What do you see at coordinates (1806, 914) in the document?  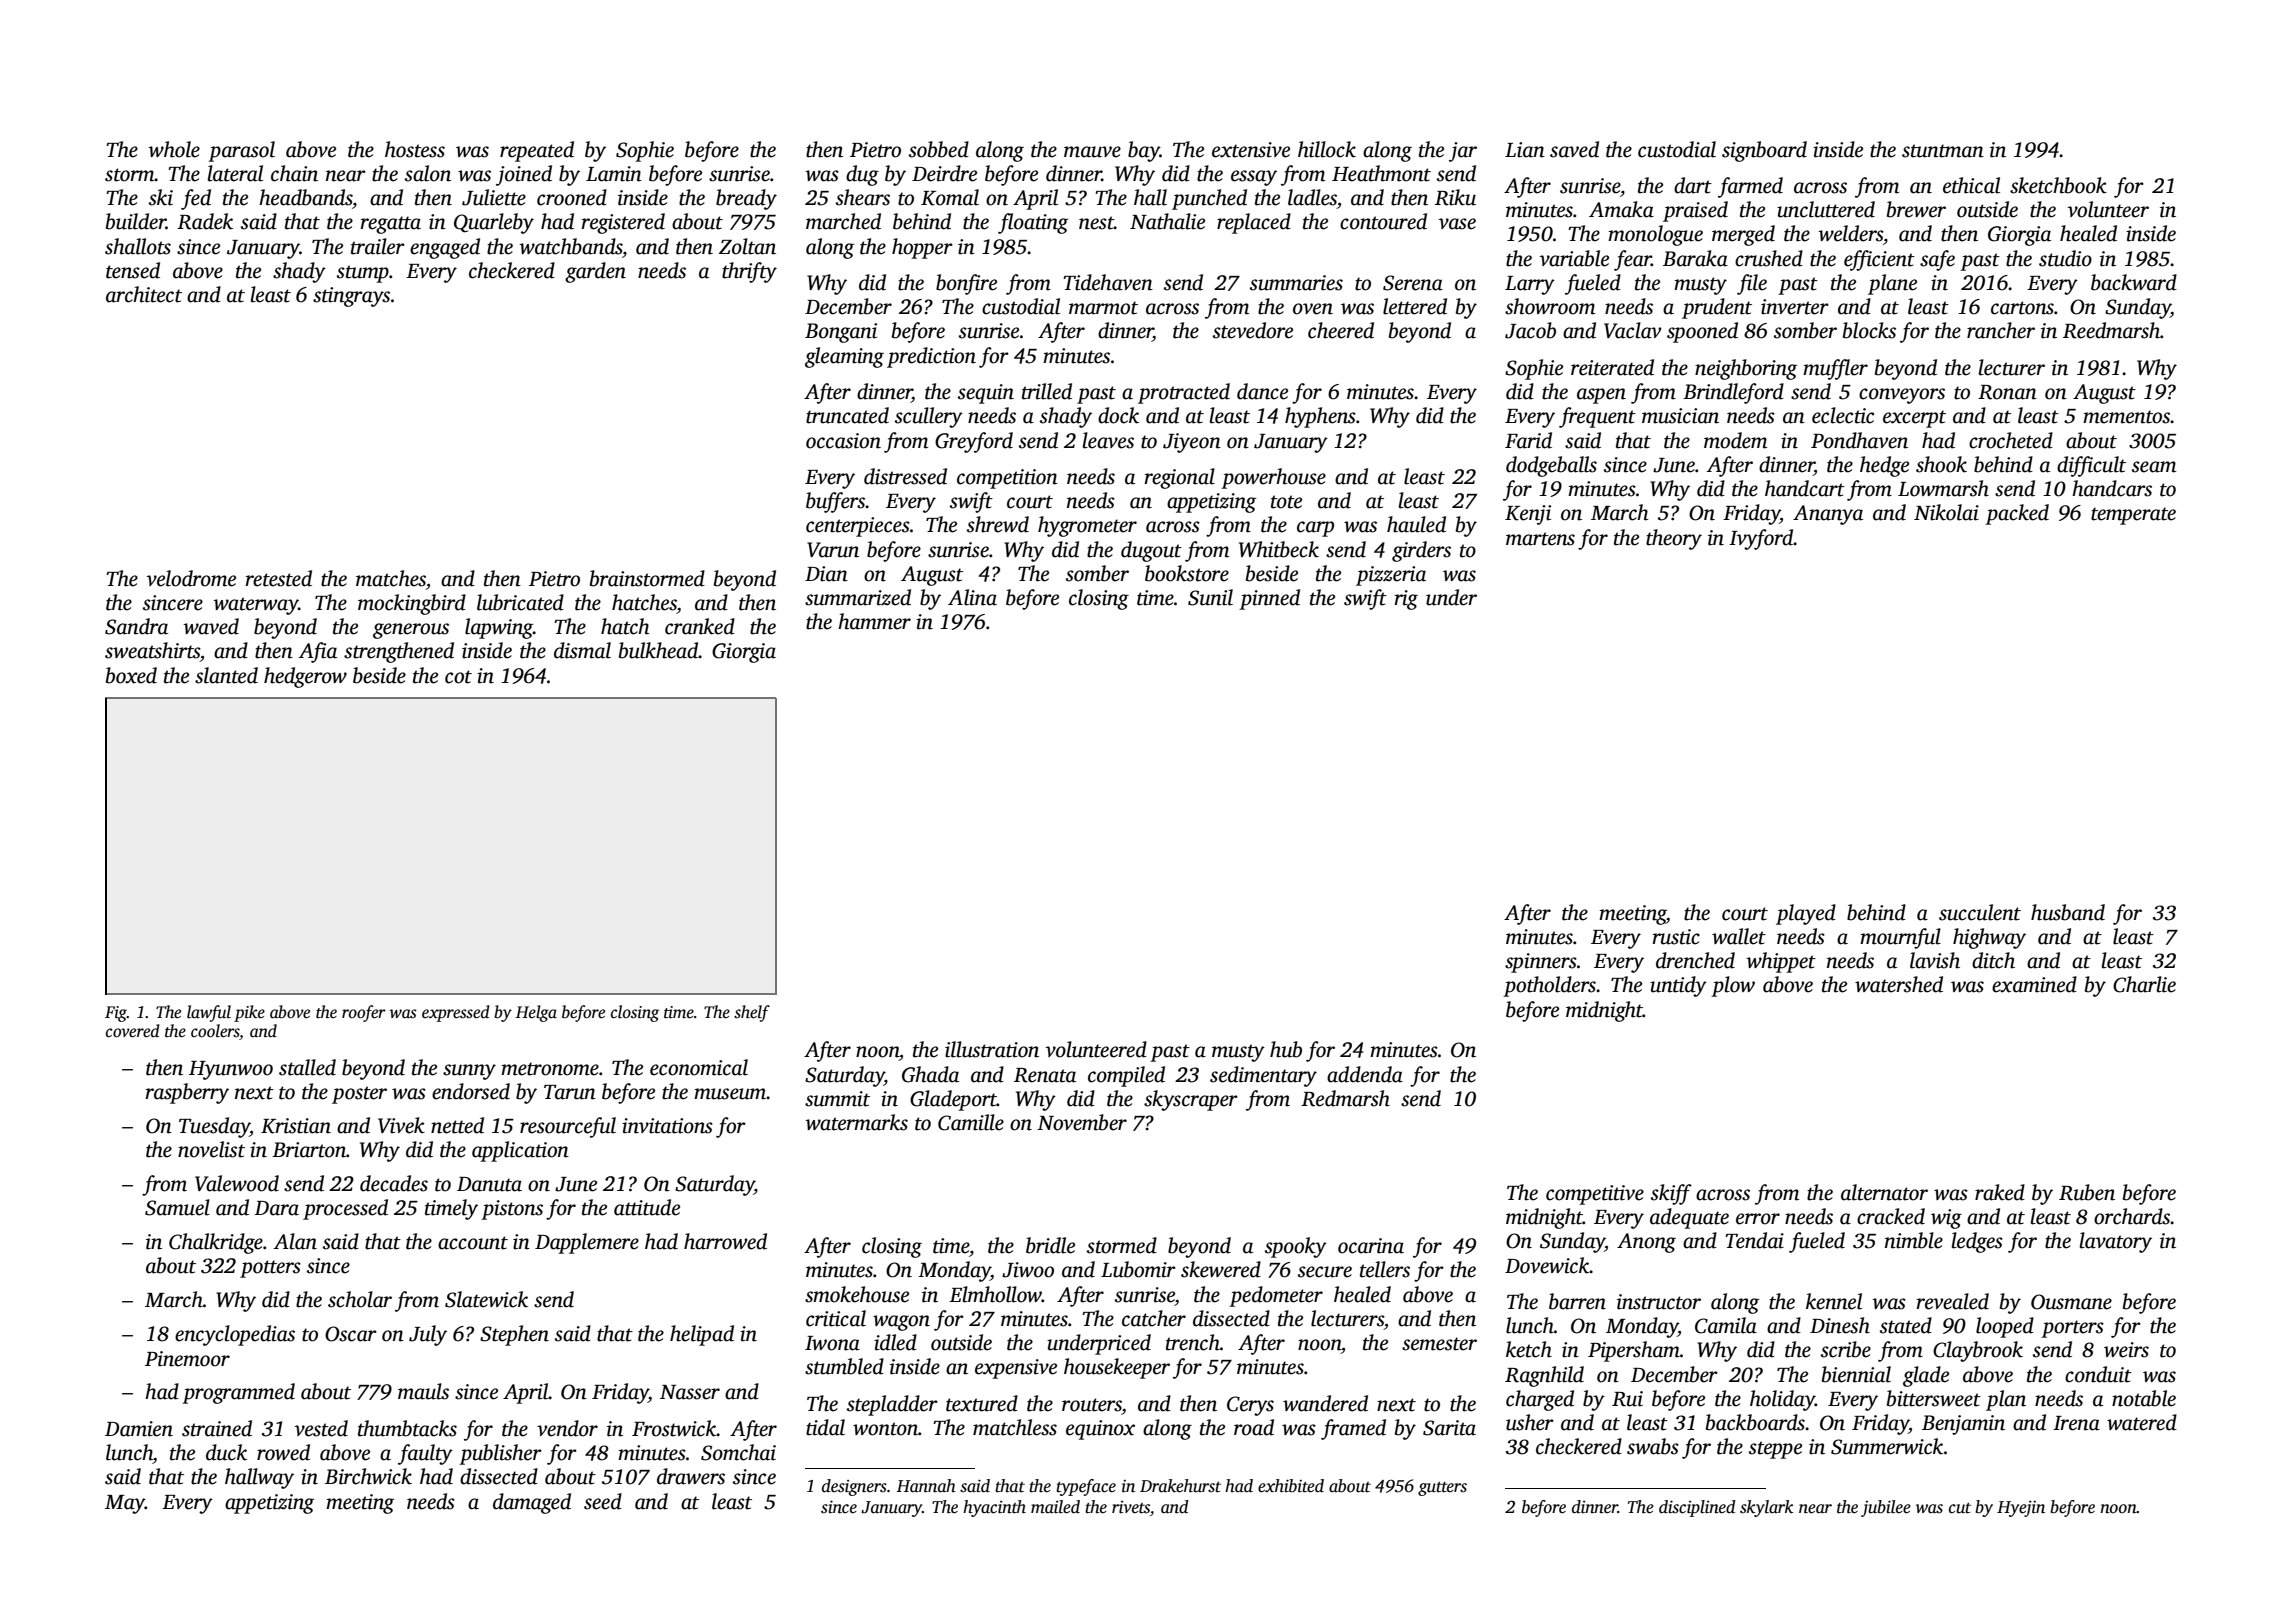 I see `played` at bounding box center [1806, 914].
